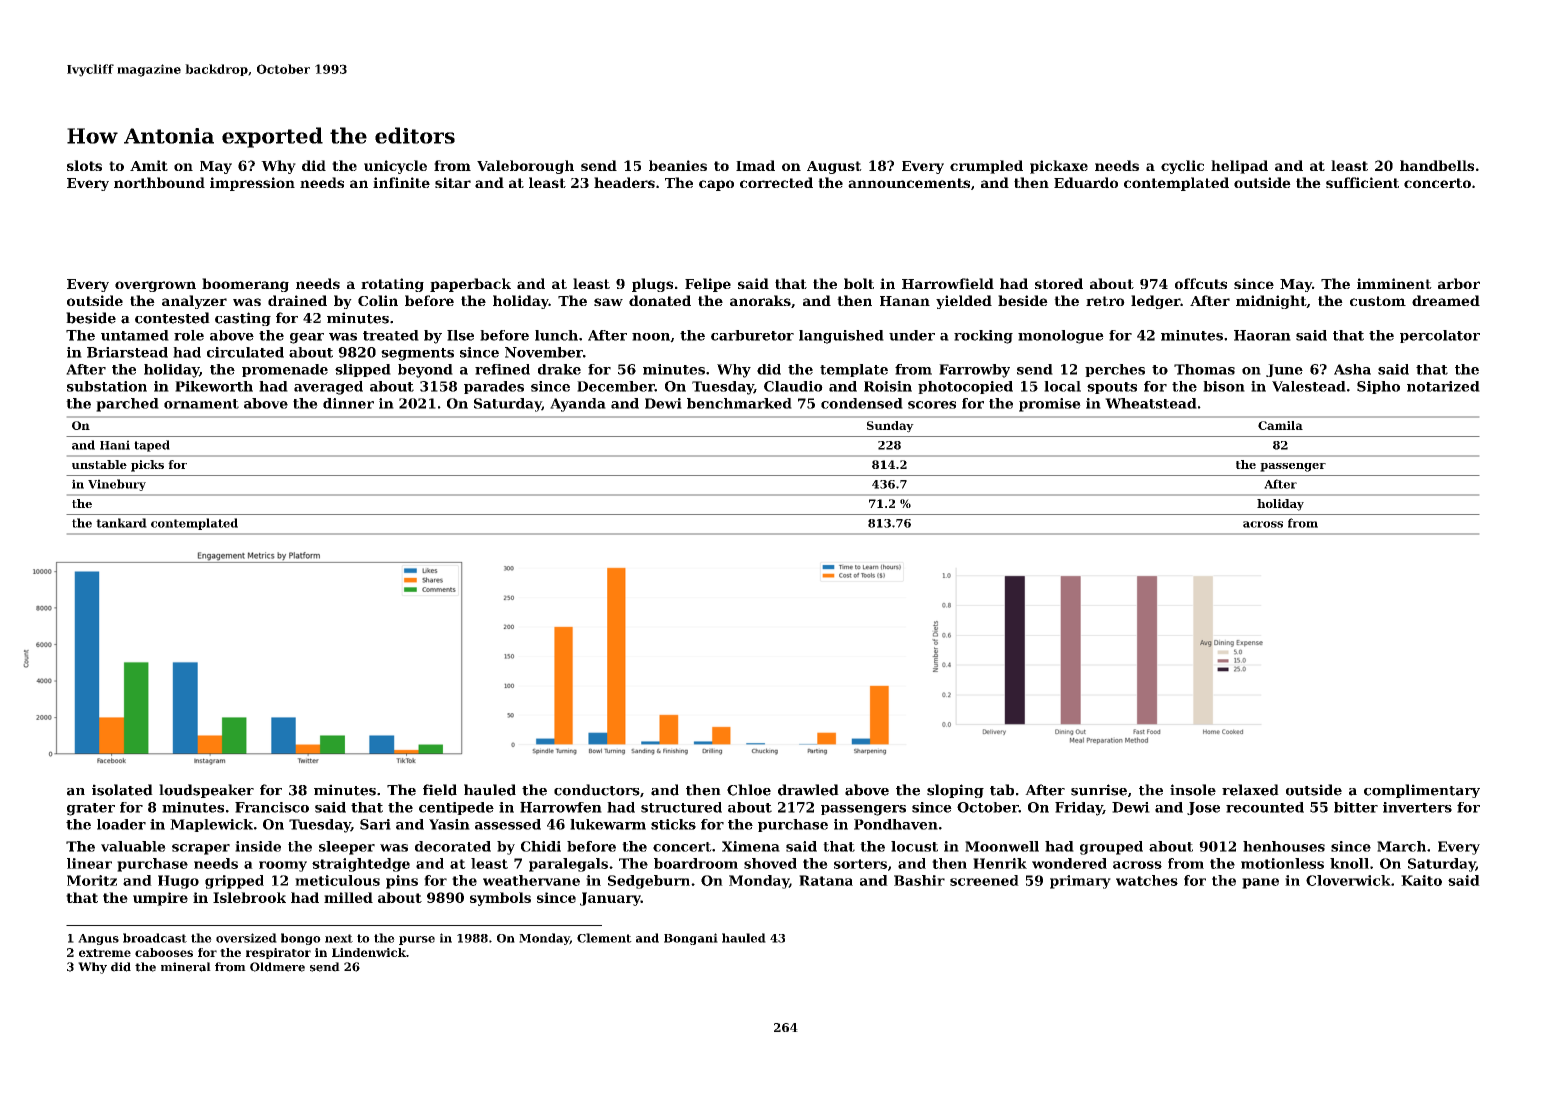 This screenshot has width=1546, height=1093. Describe the element at coordinates (955, 791) in the screenshot. I see `sloping` at that location.
